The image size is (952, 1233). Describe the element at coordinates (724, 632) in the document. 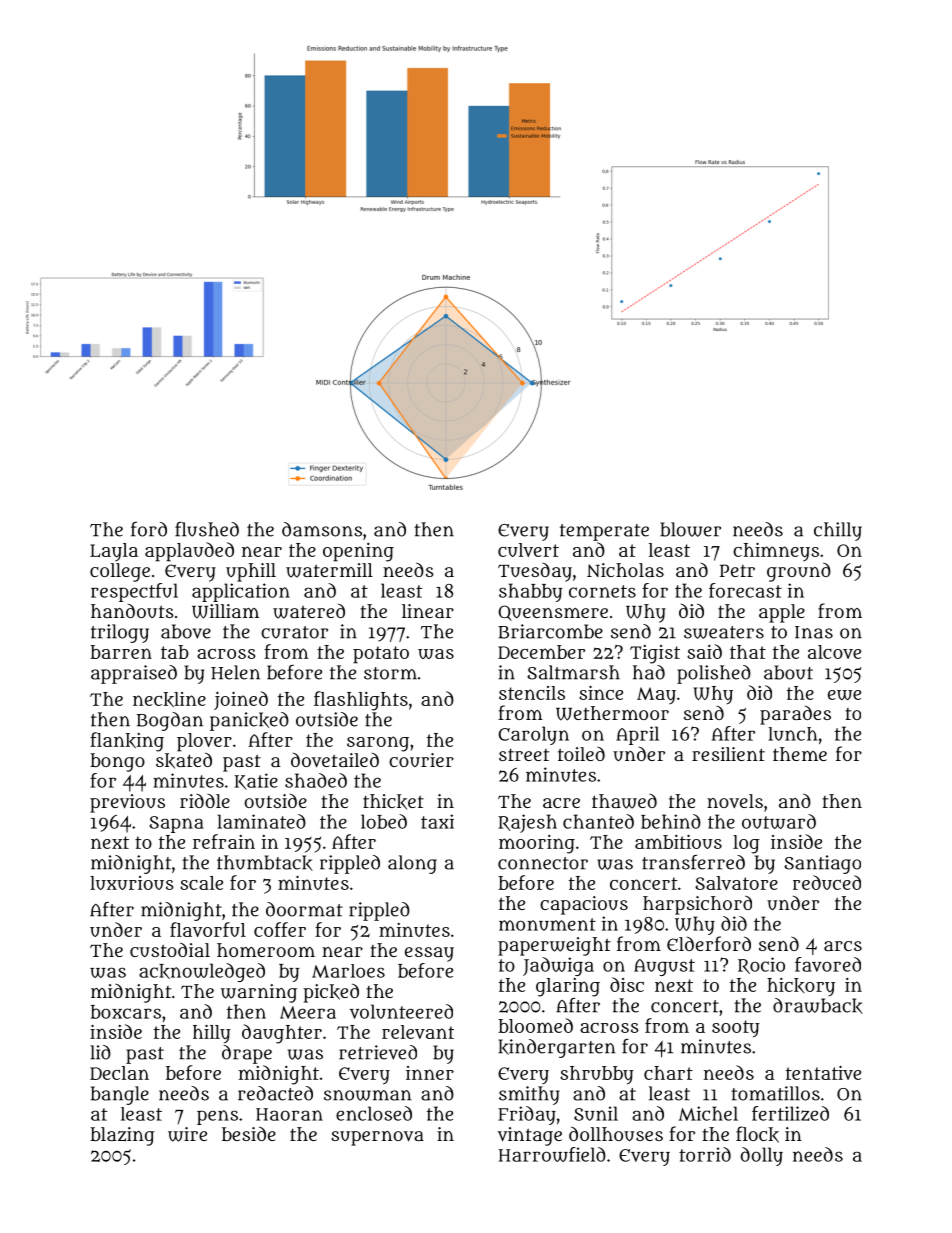

I see `sweaters` at that location.
